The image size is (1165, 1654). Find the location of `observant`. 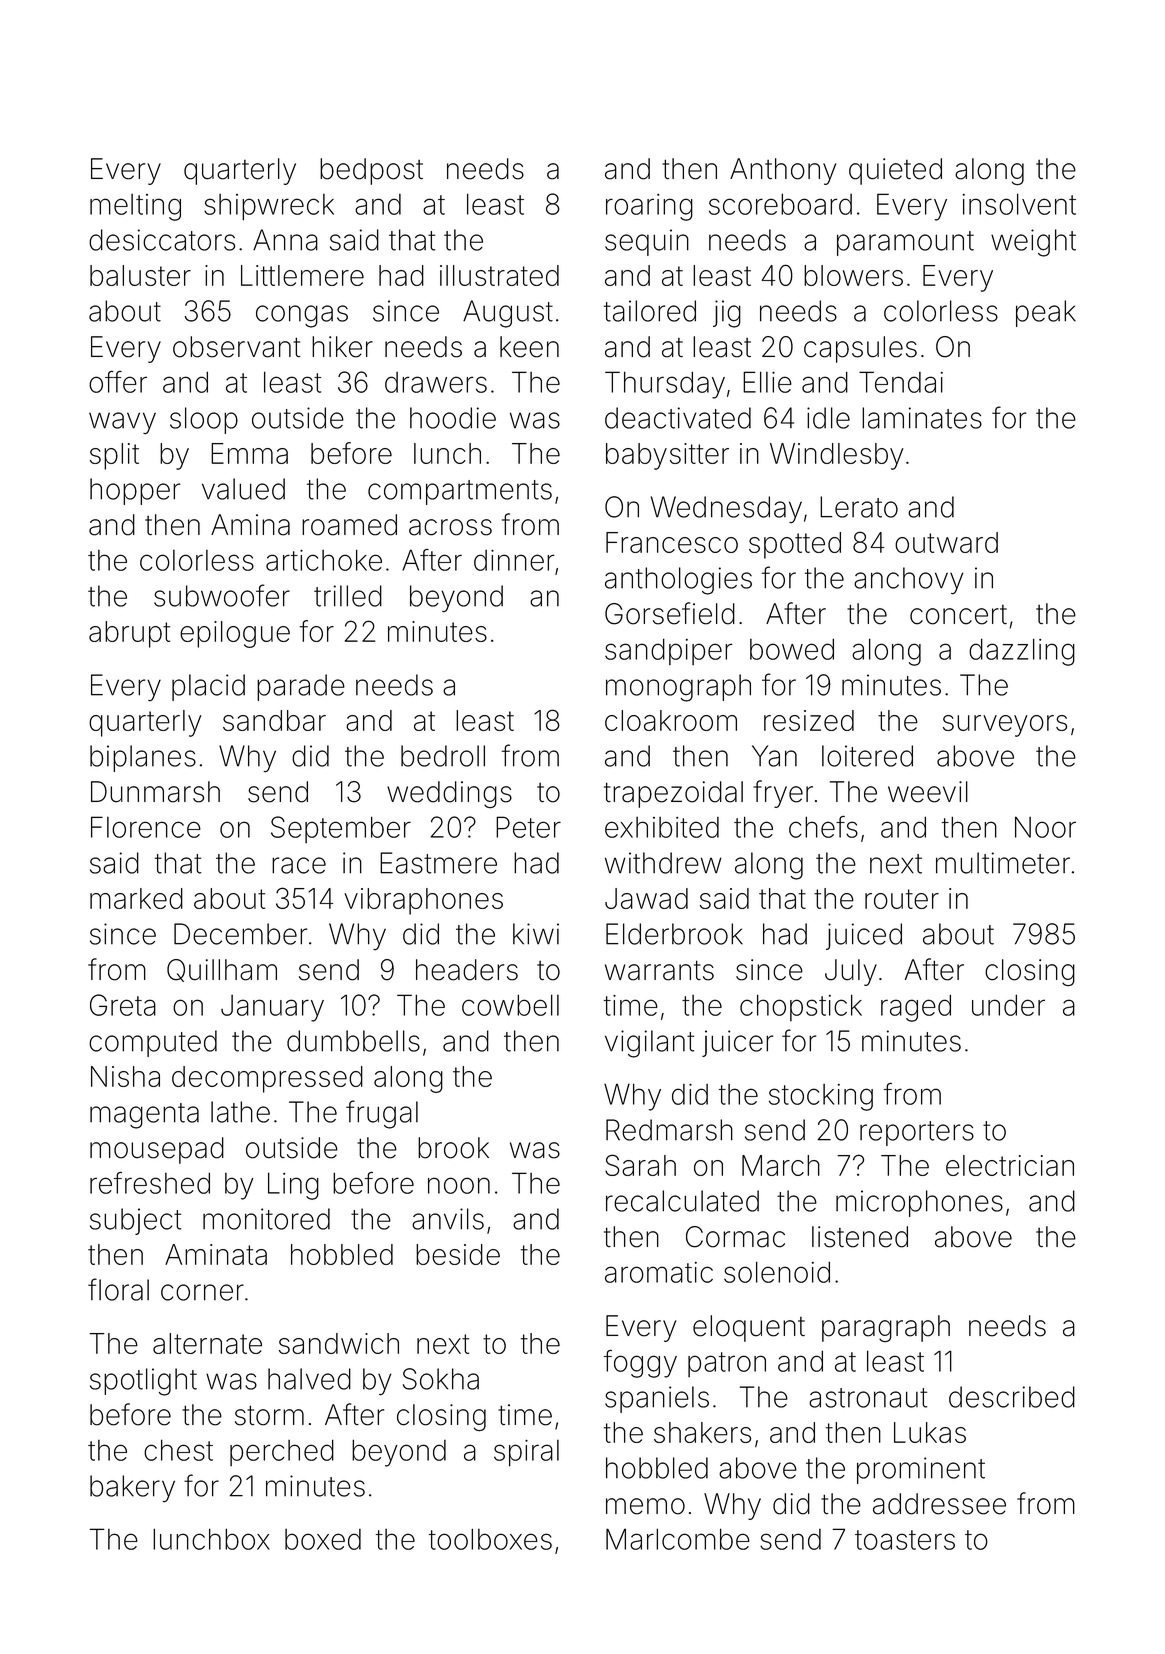

observant is located at coordinates (236, 347).
